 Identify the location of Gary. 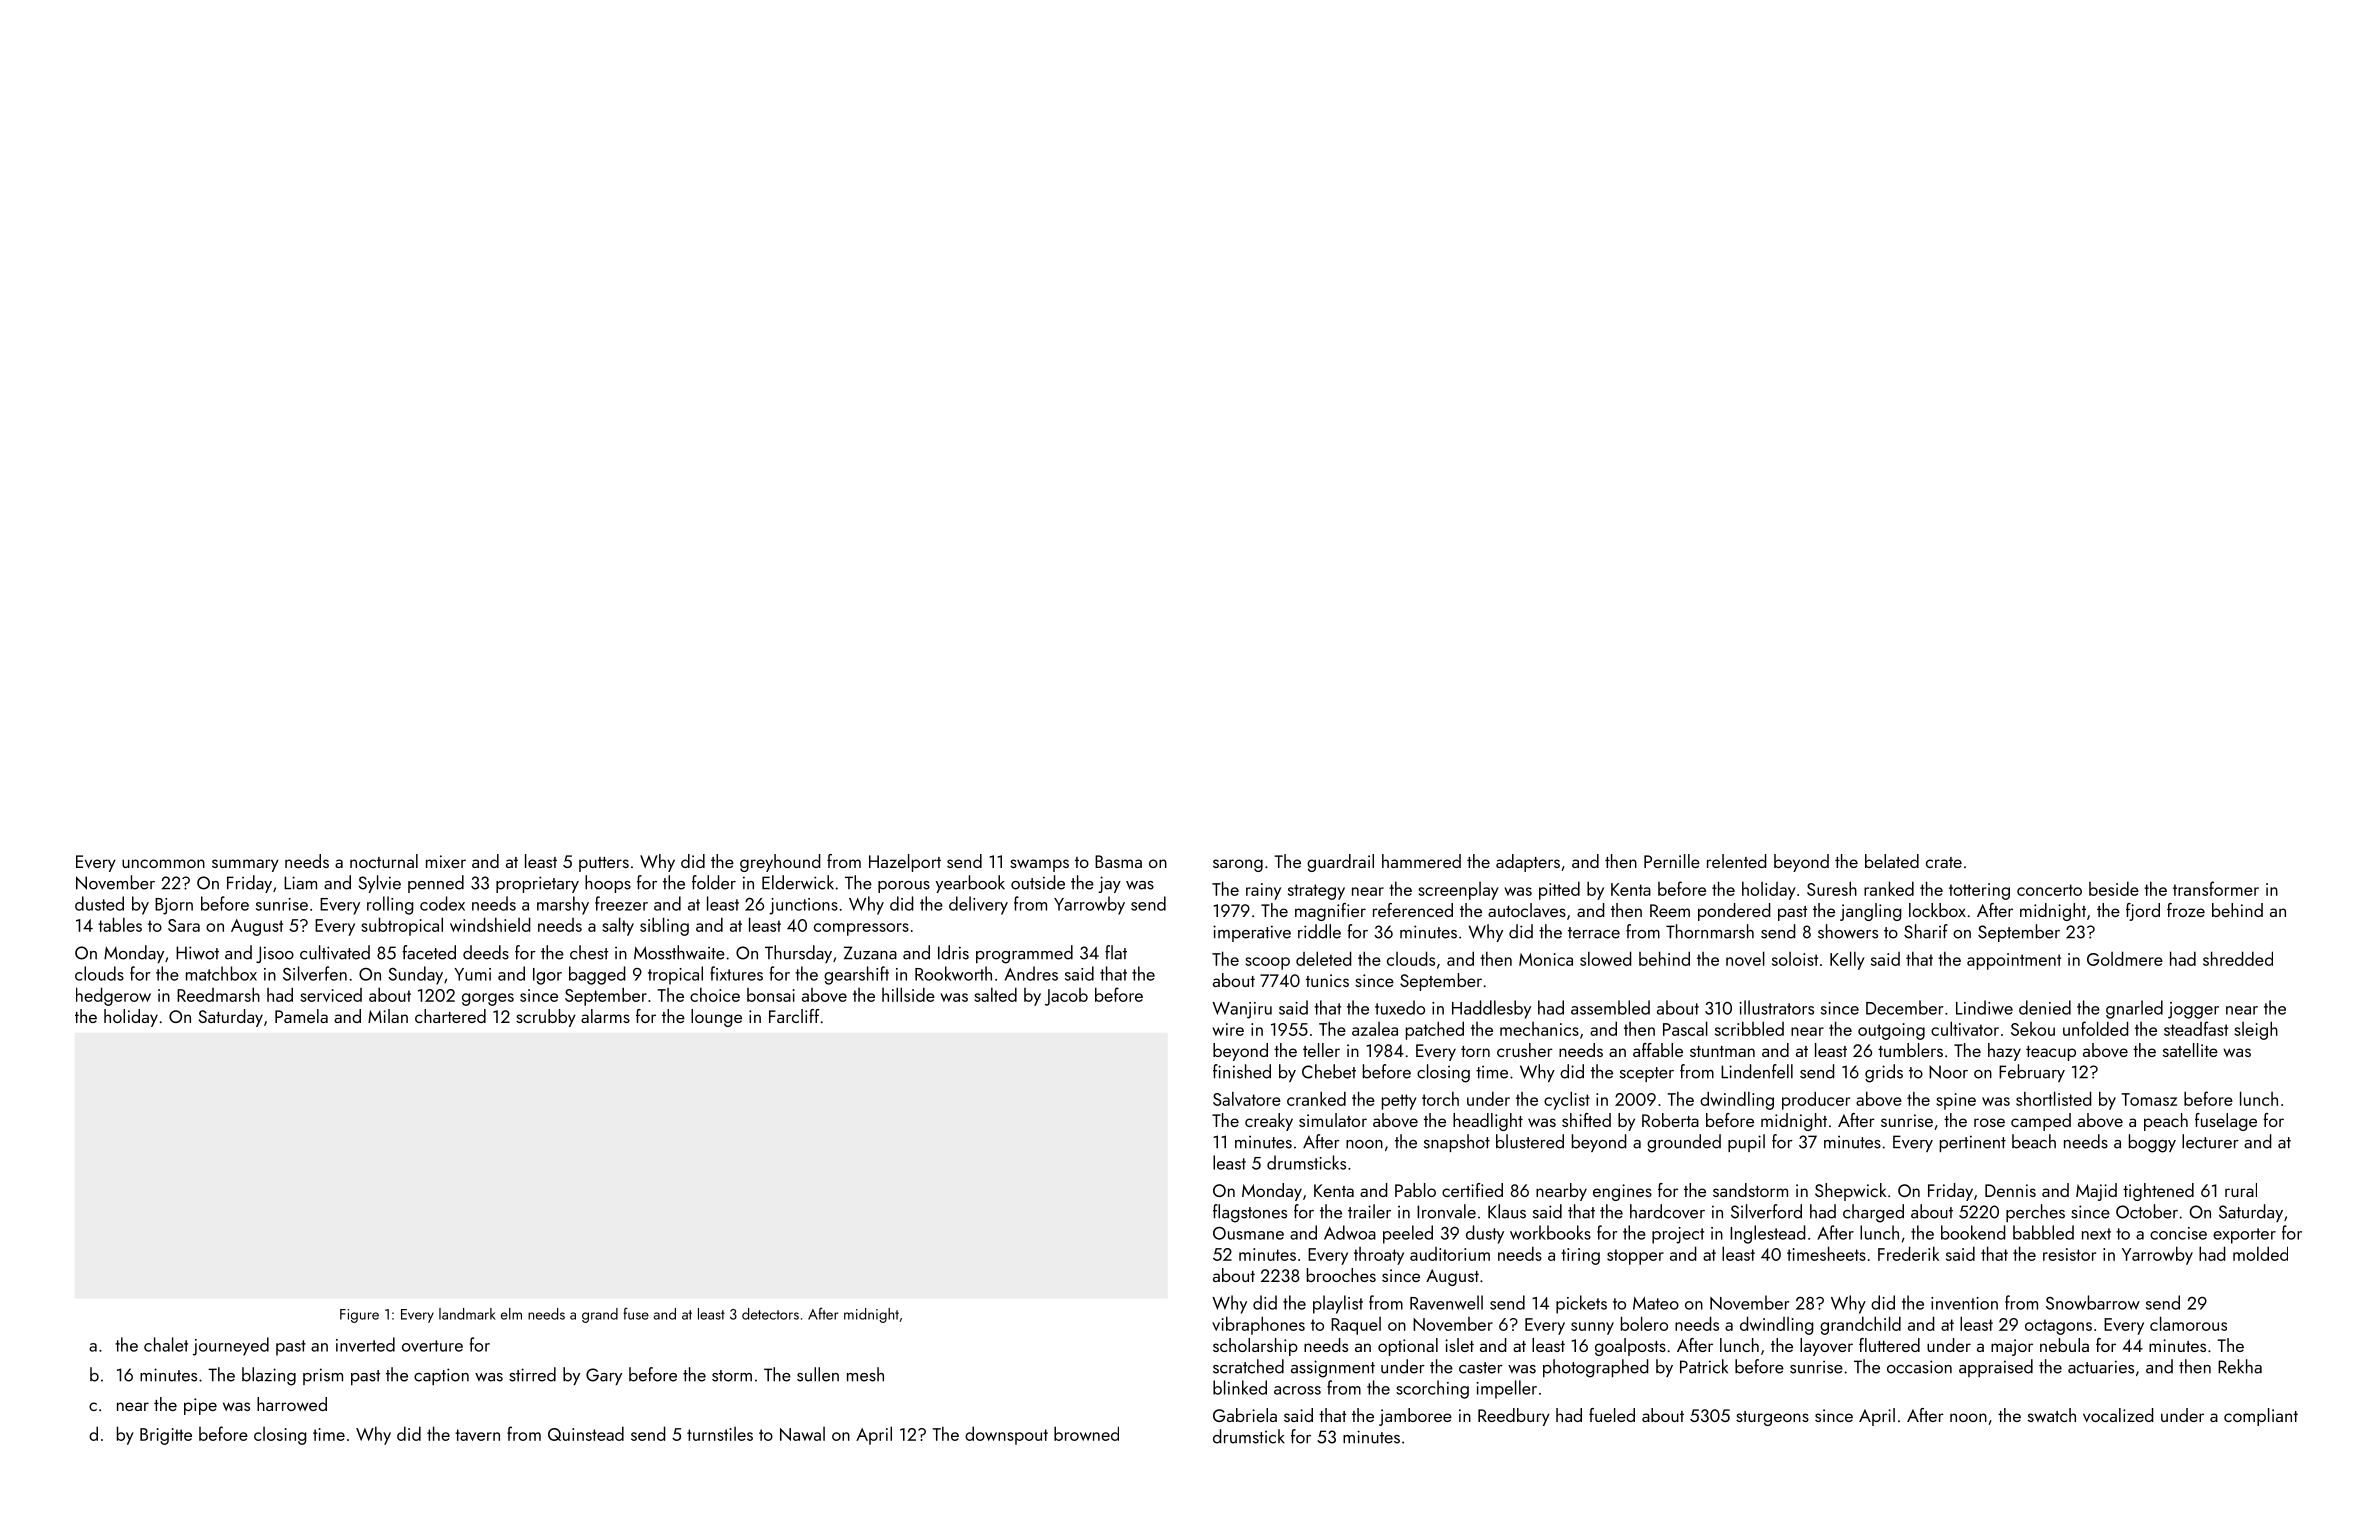
(604, 1376).
